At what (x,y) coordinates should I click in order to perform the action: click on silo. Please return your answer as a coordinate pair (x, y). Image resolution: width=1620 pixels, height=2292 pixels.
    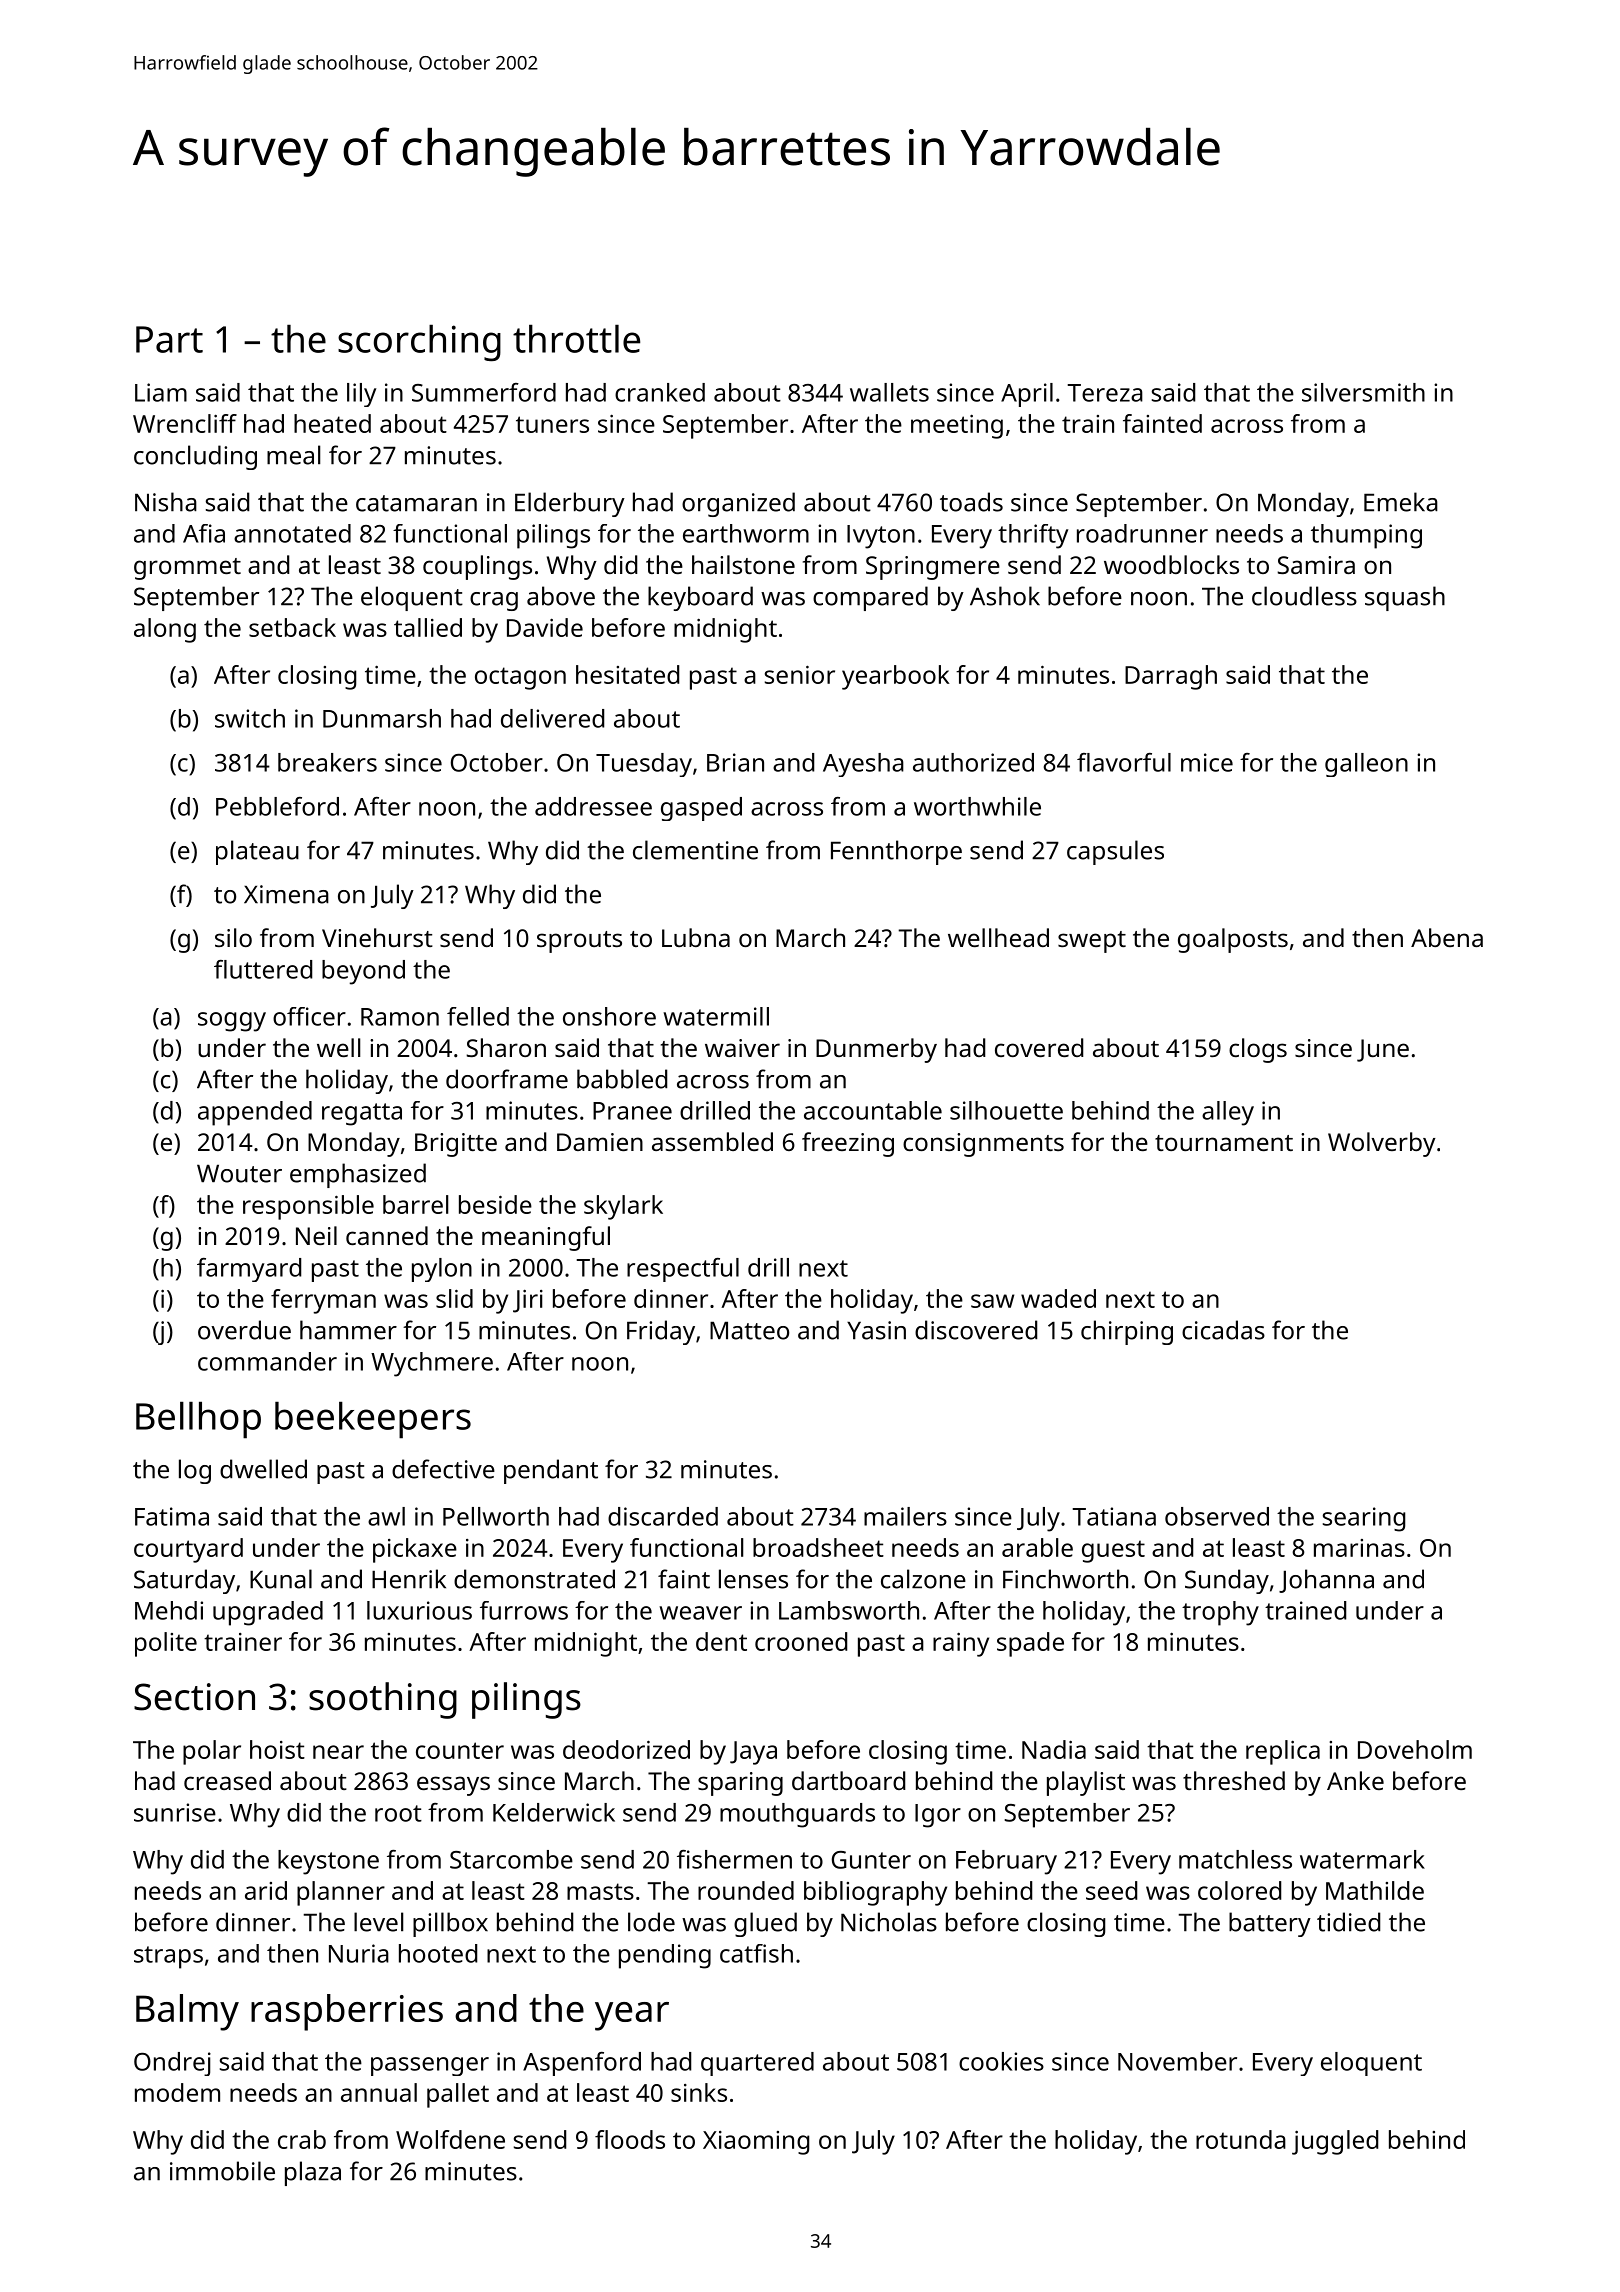
    Looking at the image, I should click on (233, 937).
